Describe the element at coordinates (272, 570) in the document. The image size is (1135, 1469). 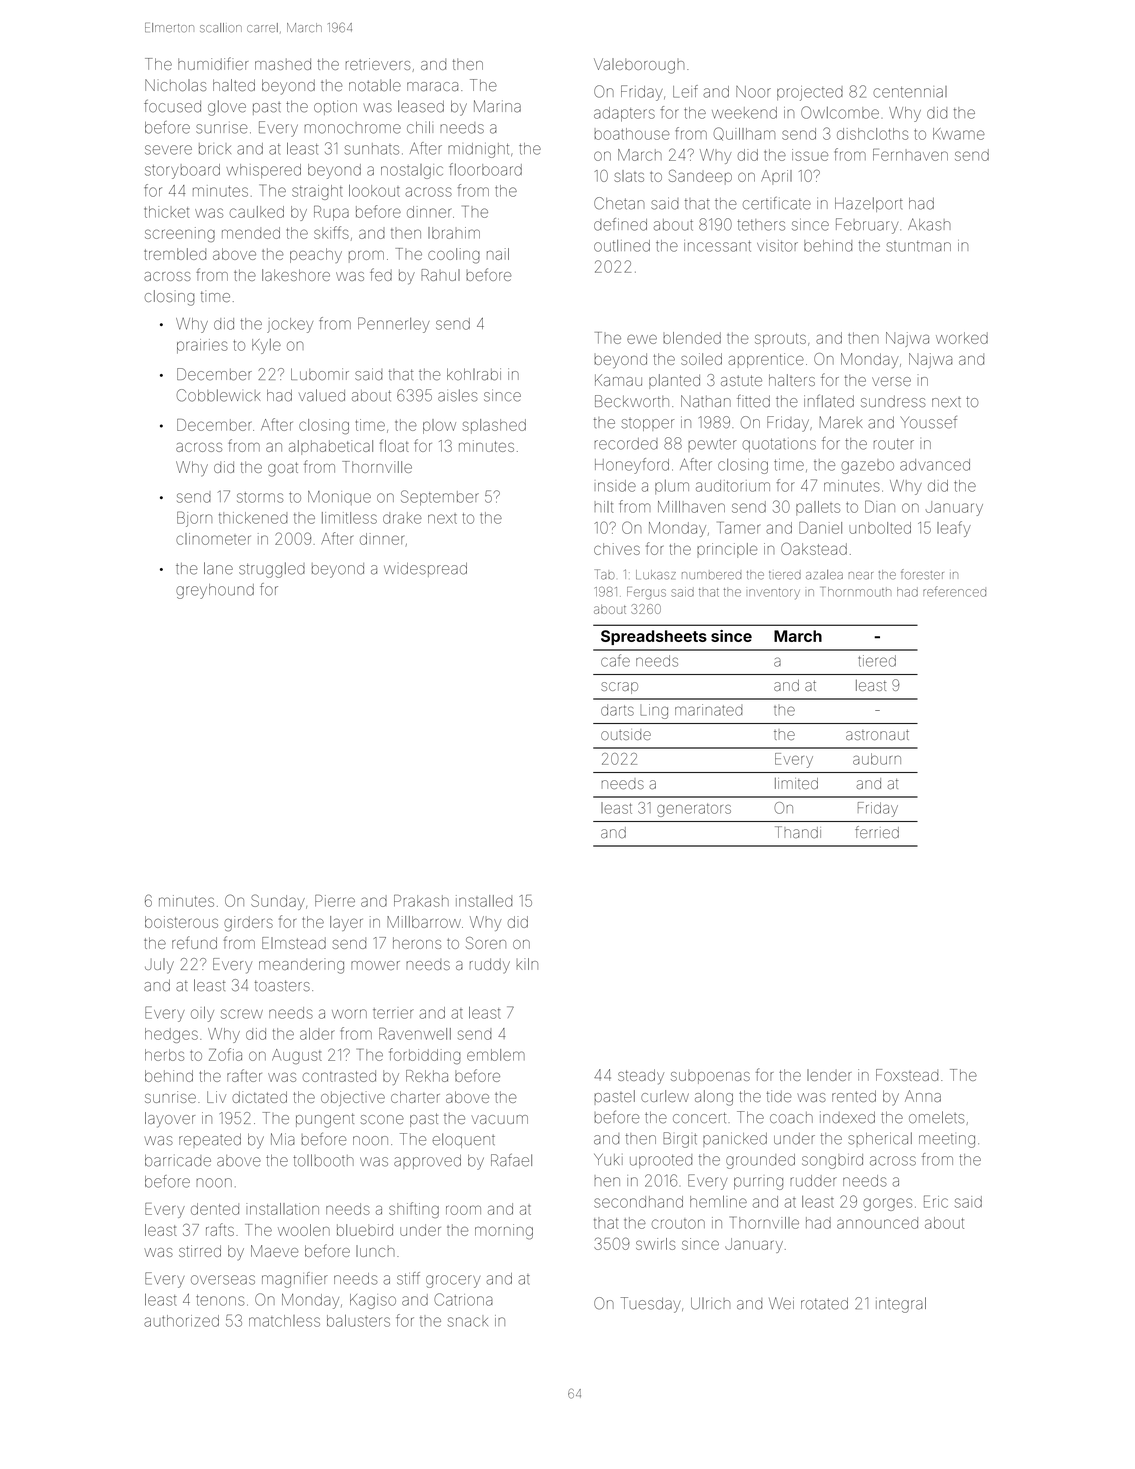
I see `struggled` at that location.
